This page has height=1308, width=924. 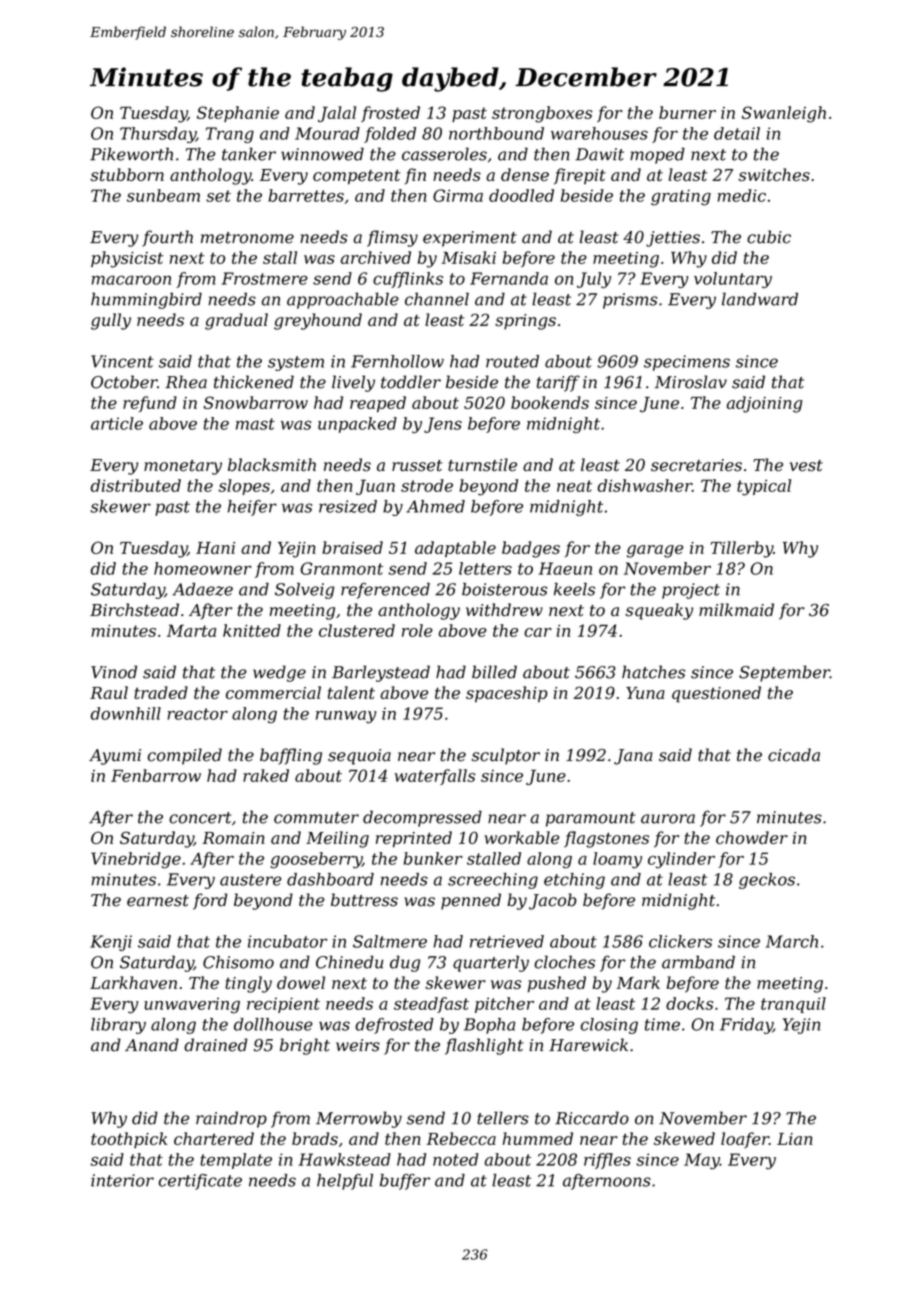 What do you see at coordinates (397, 361) in the page?
I see `Fernhollow` at bounding box center [397, 361].
